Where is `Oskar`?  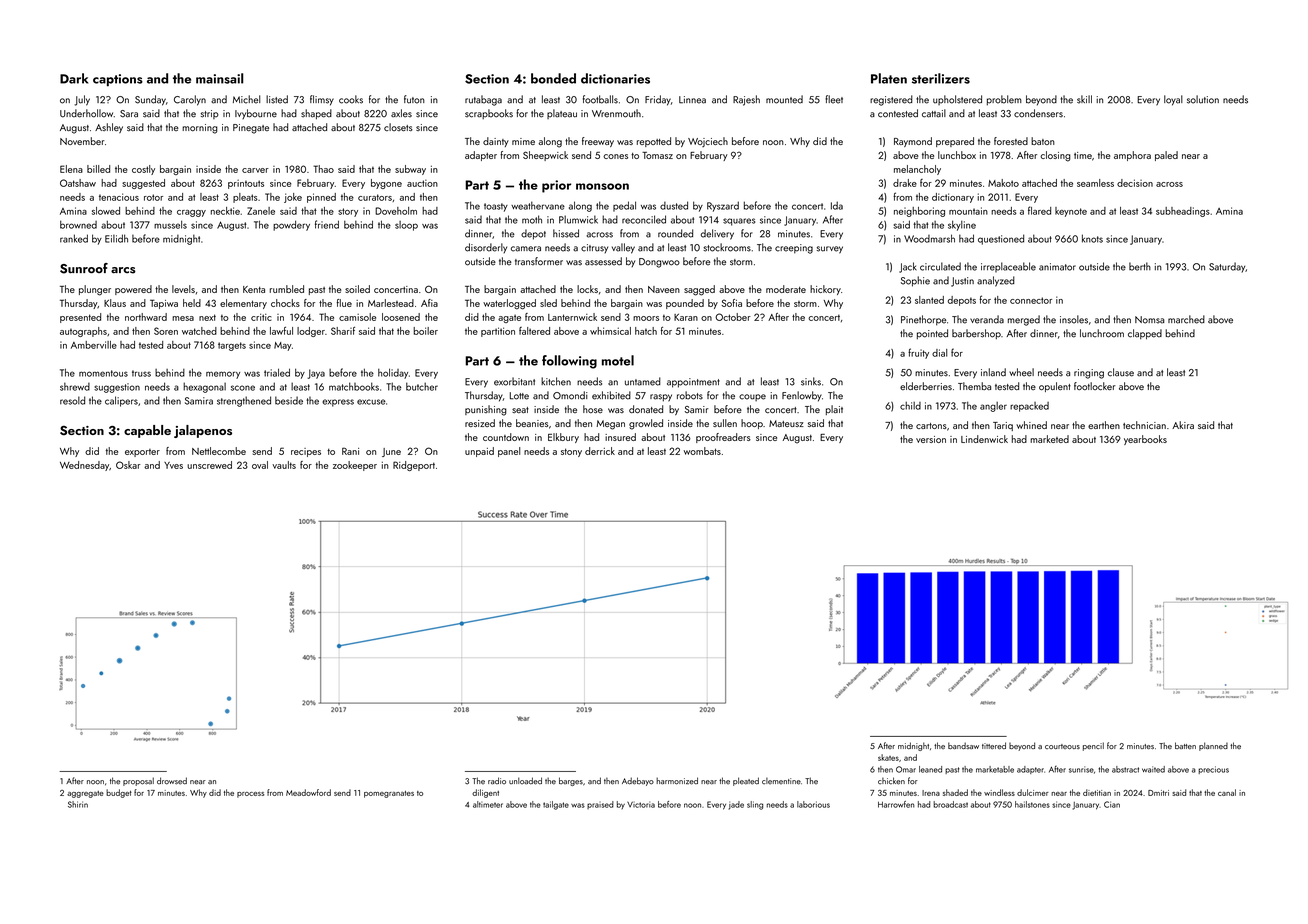 Oskar is located at coordinates (128, 465).
